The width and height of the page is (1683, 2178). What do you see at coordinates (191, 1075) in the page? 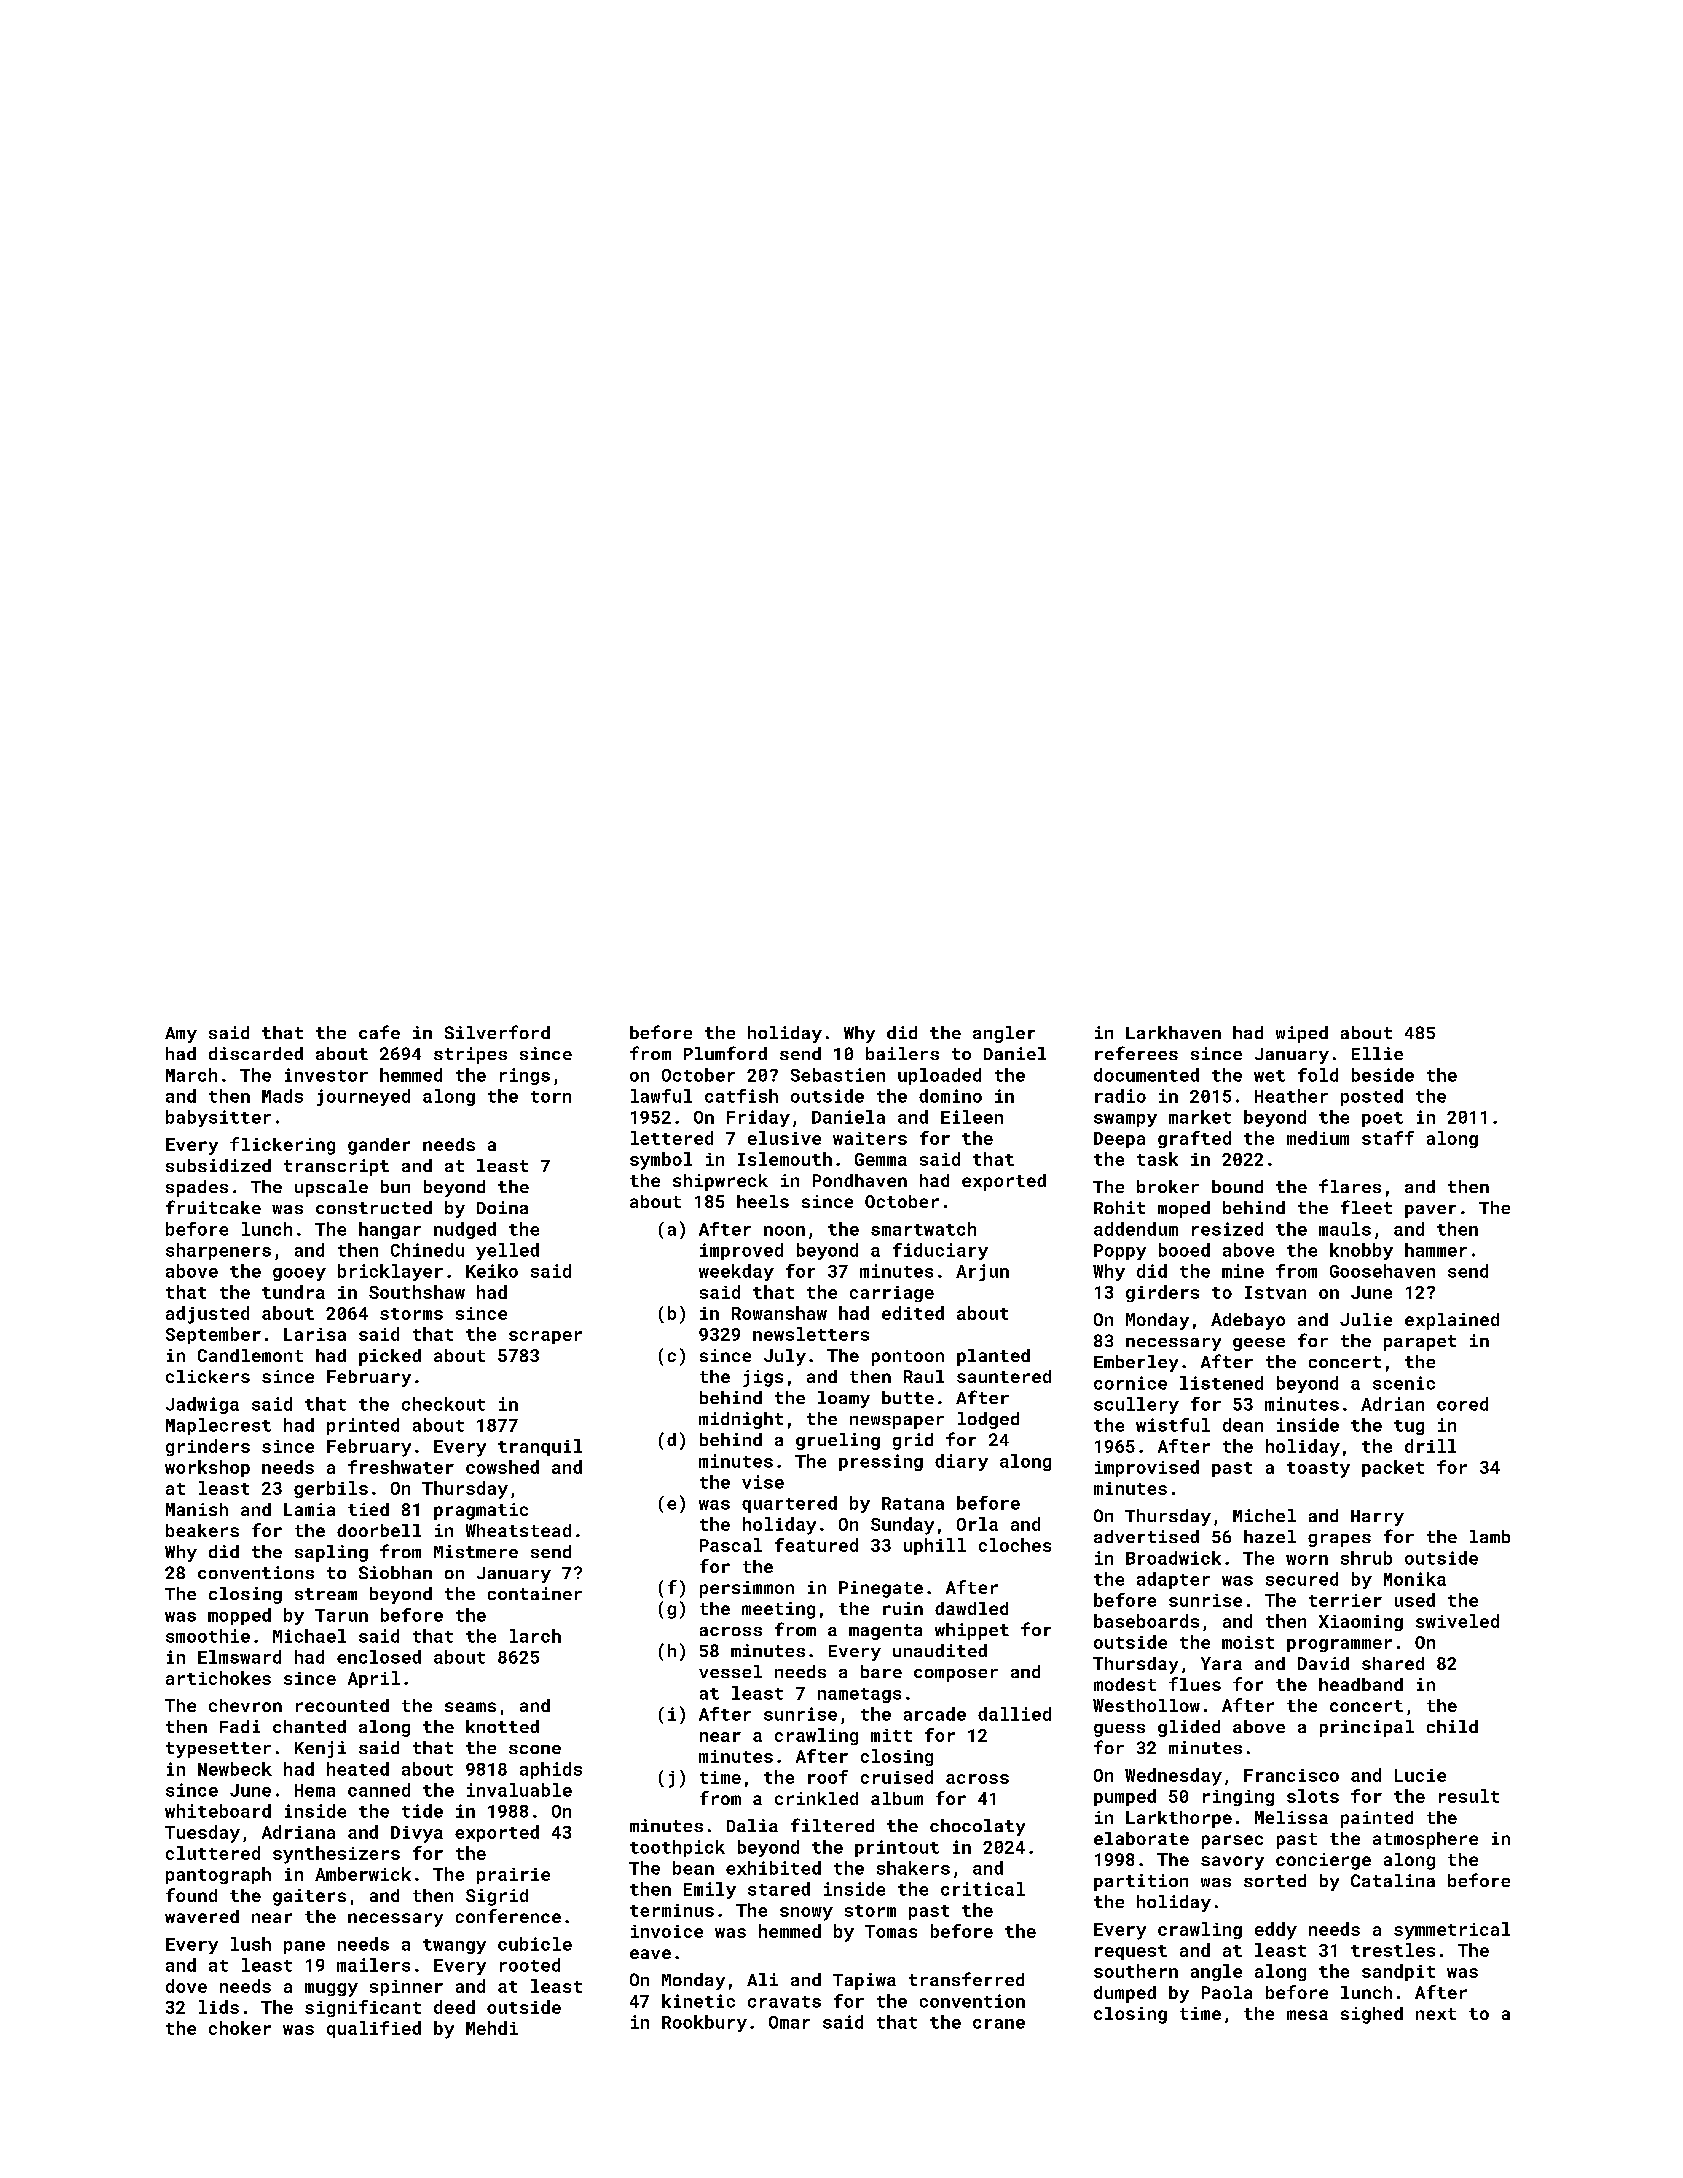
I see `March` at bounding box center [191, 1075].
